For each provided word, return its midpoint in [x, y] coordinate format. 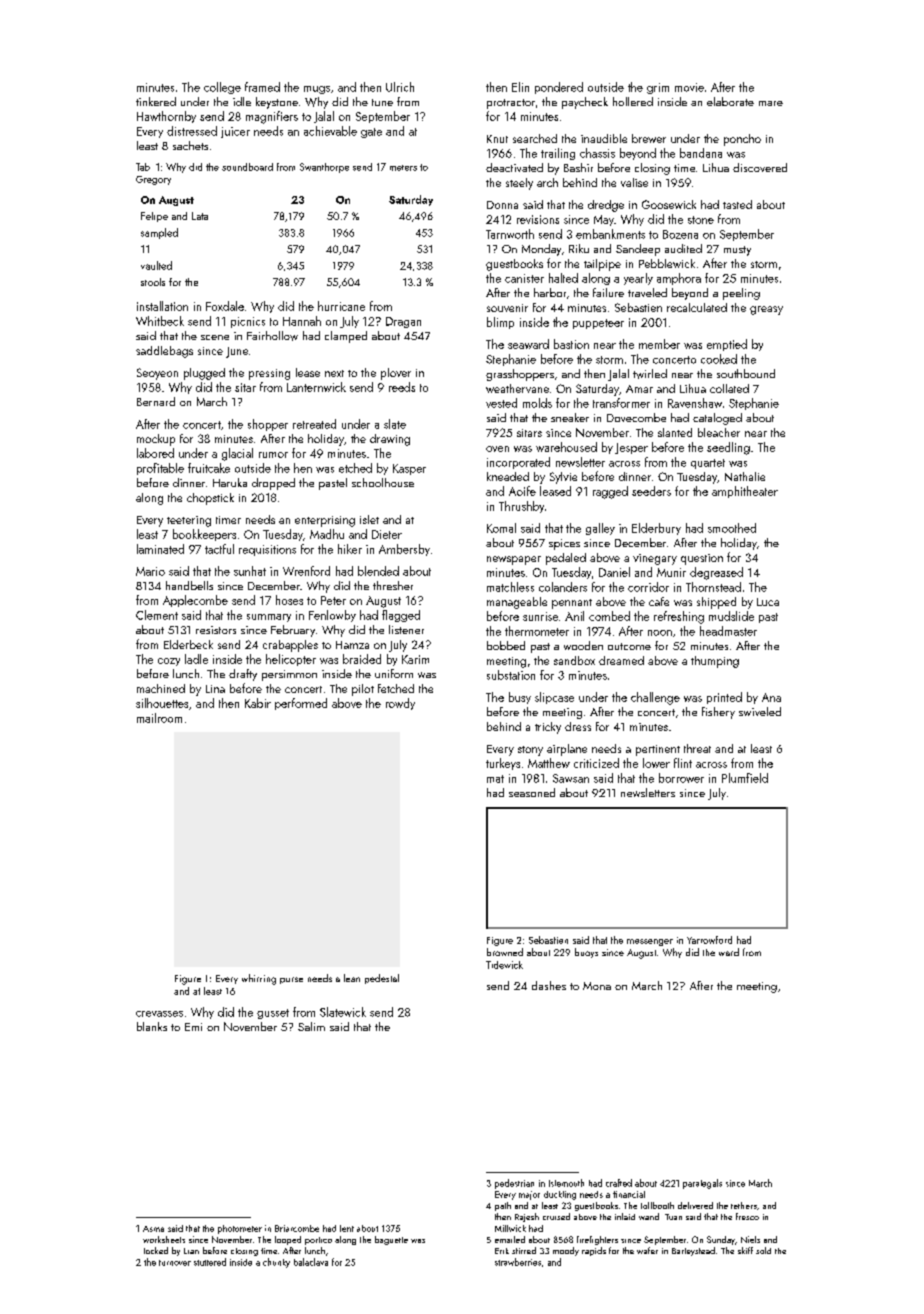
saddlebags [164, 352]
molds [537, 403]
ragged [610, 492]
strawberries [518, 1262]
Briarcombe [297, 1228]
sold [763, 1250]
